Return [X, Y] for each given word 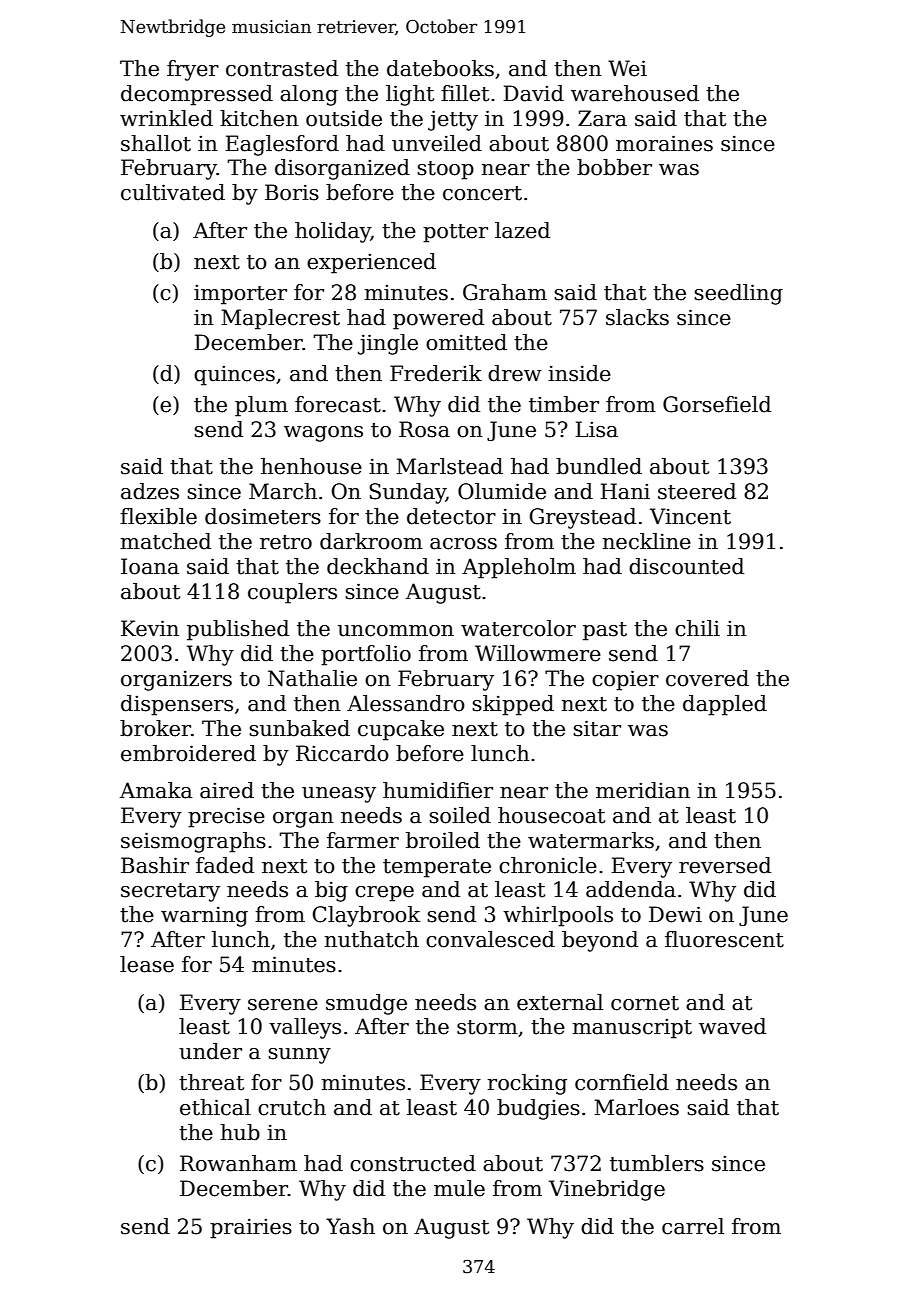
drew [515, 373]
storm [487, 1027]
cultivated [173, 192]
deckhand [378, 566]
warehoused [635, 93]
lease [147, 964]
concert [482, 193]
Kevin [150, 628]
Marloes [636, 1107]
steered [697, 491]
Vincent [690, 516]
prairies [251, 1228]
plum [261, 406]
